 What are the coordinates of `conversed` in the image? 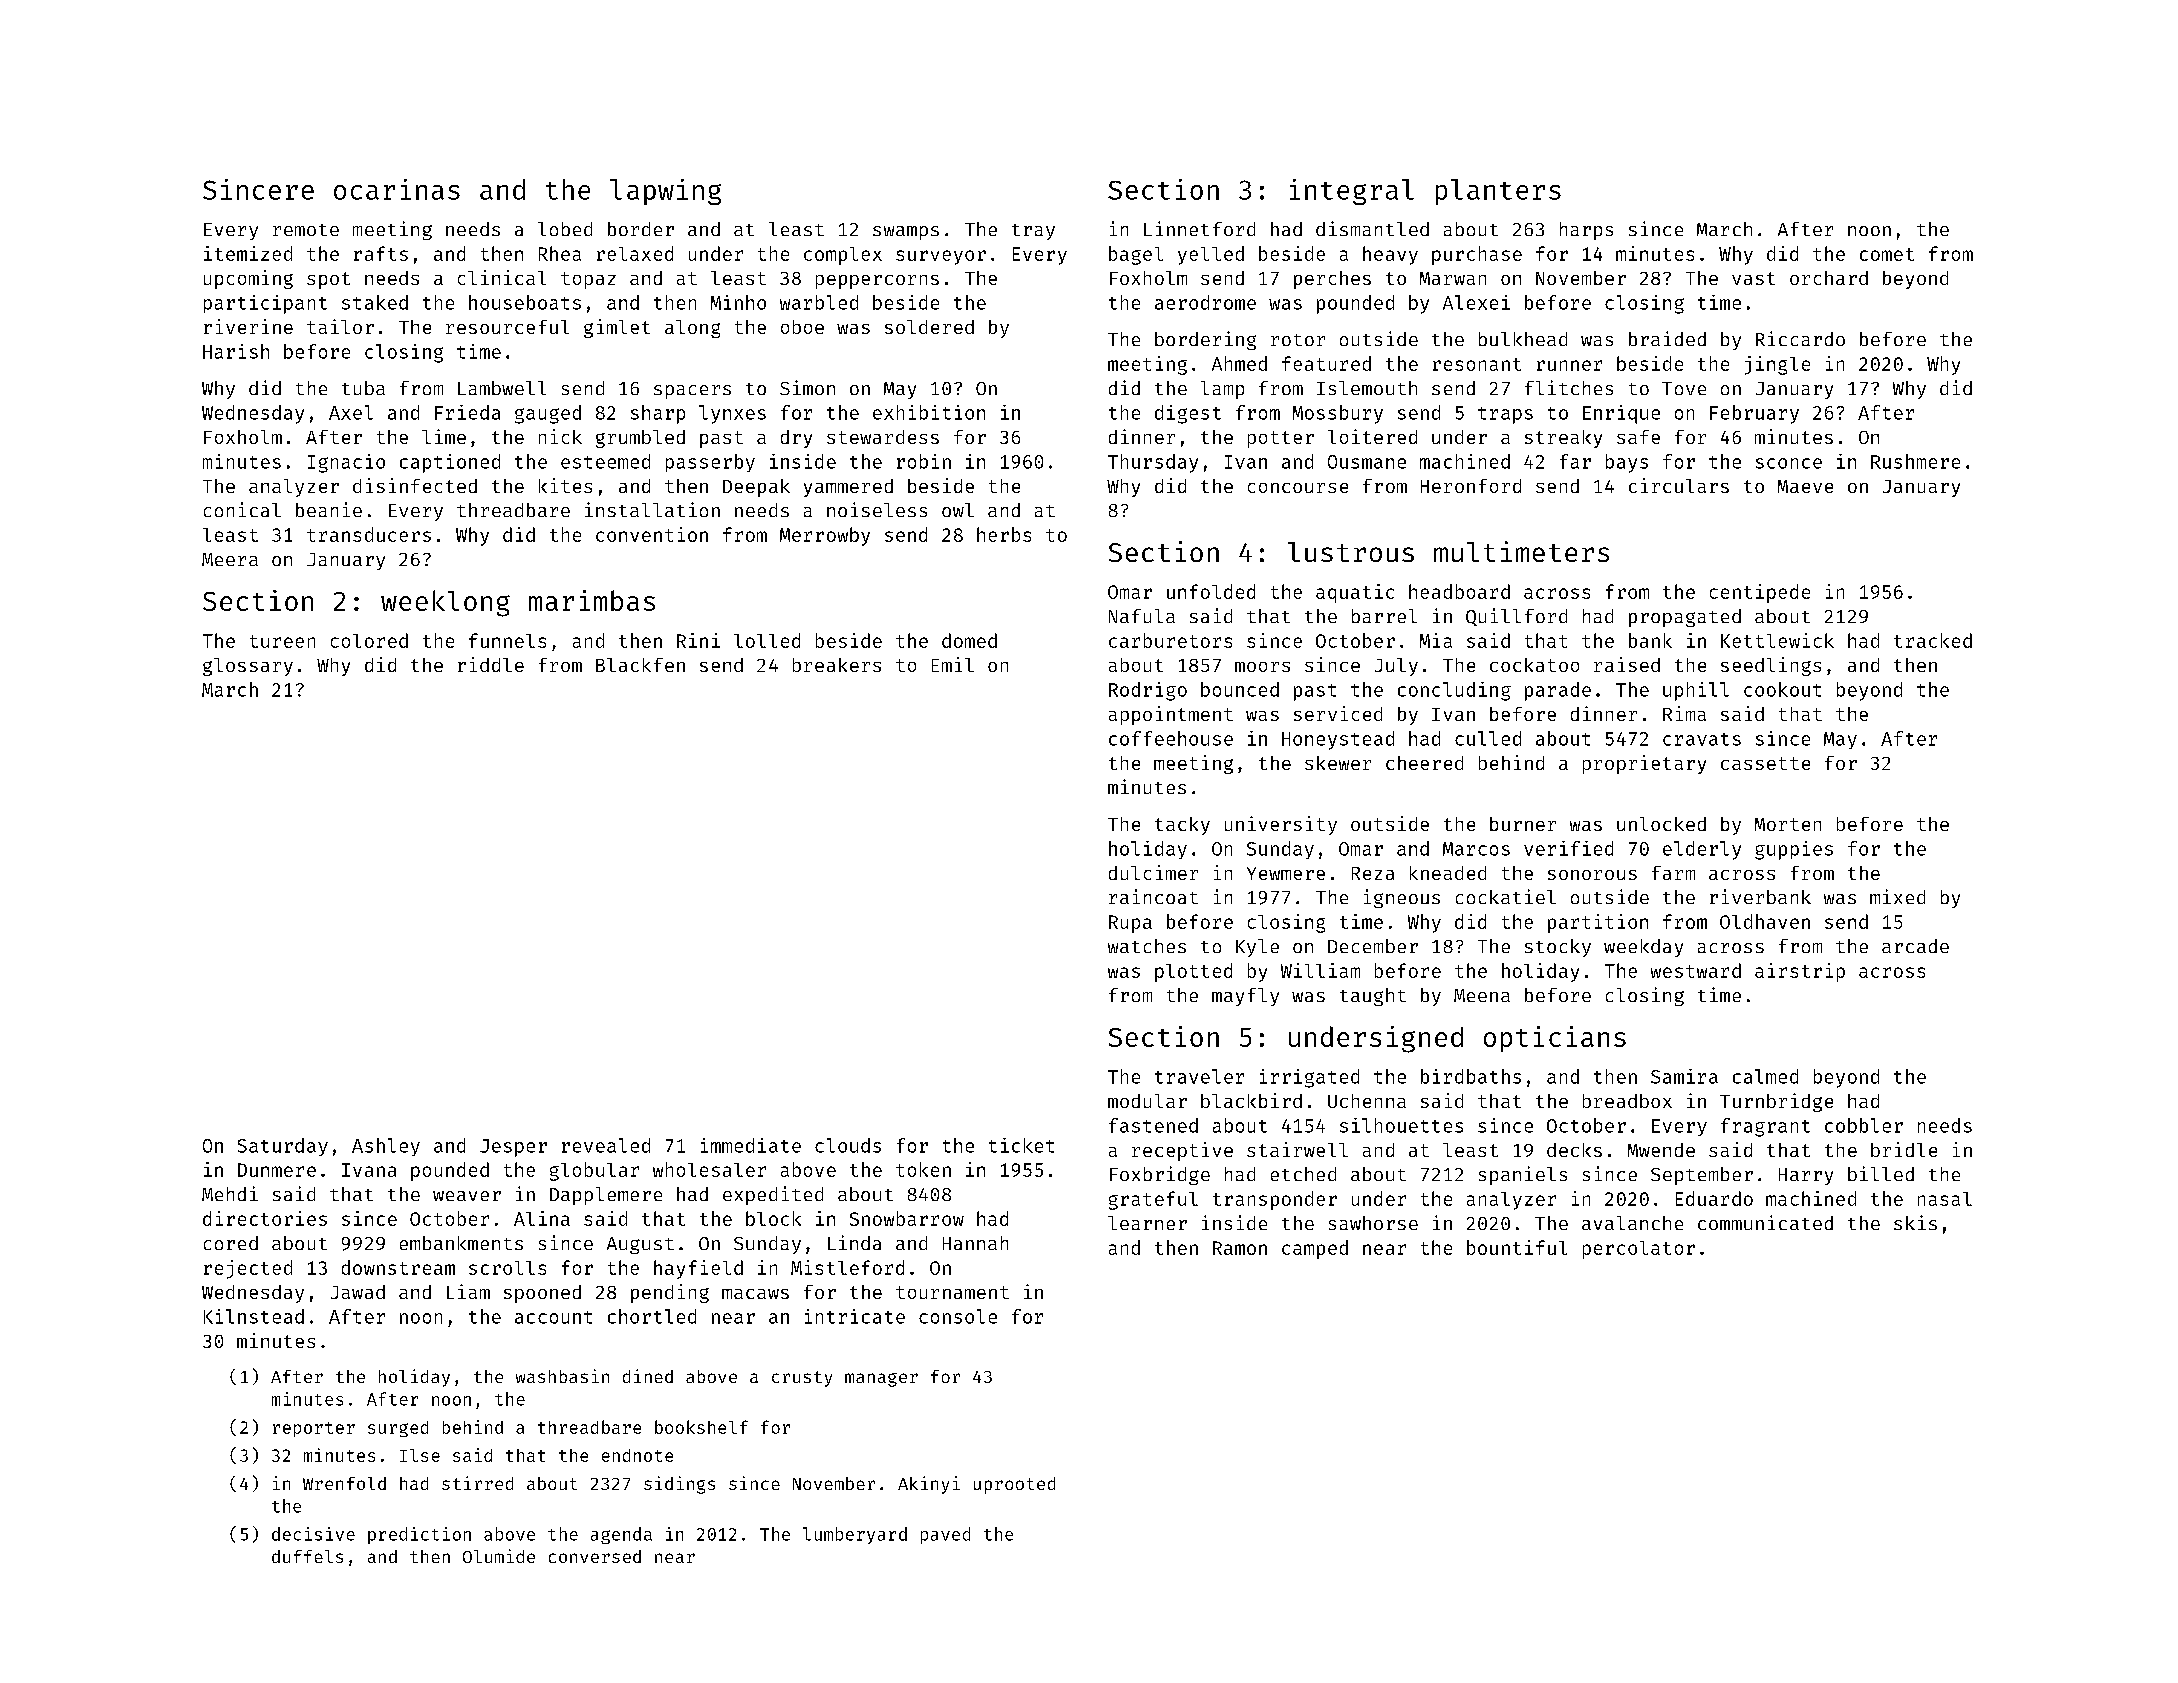 It's located at (595, 1556).
